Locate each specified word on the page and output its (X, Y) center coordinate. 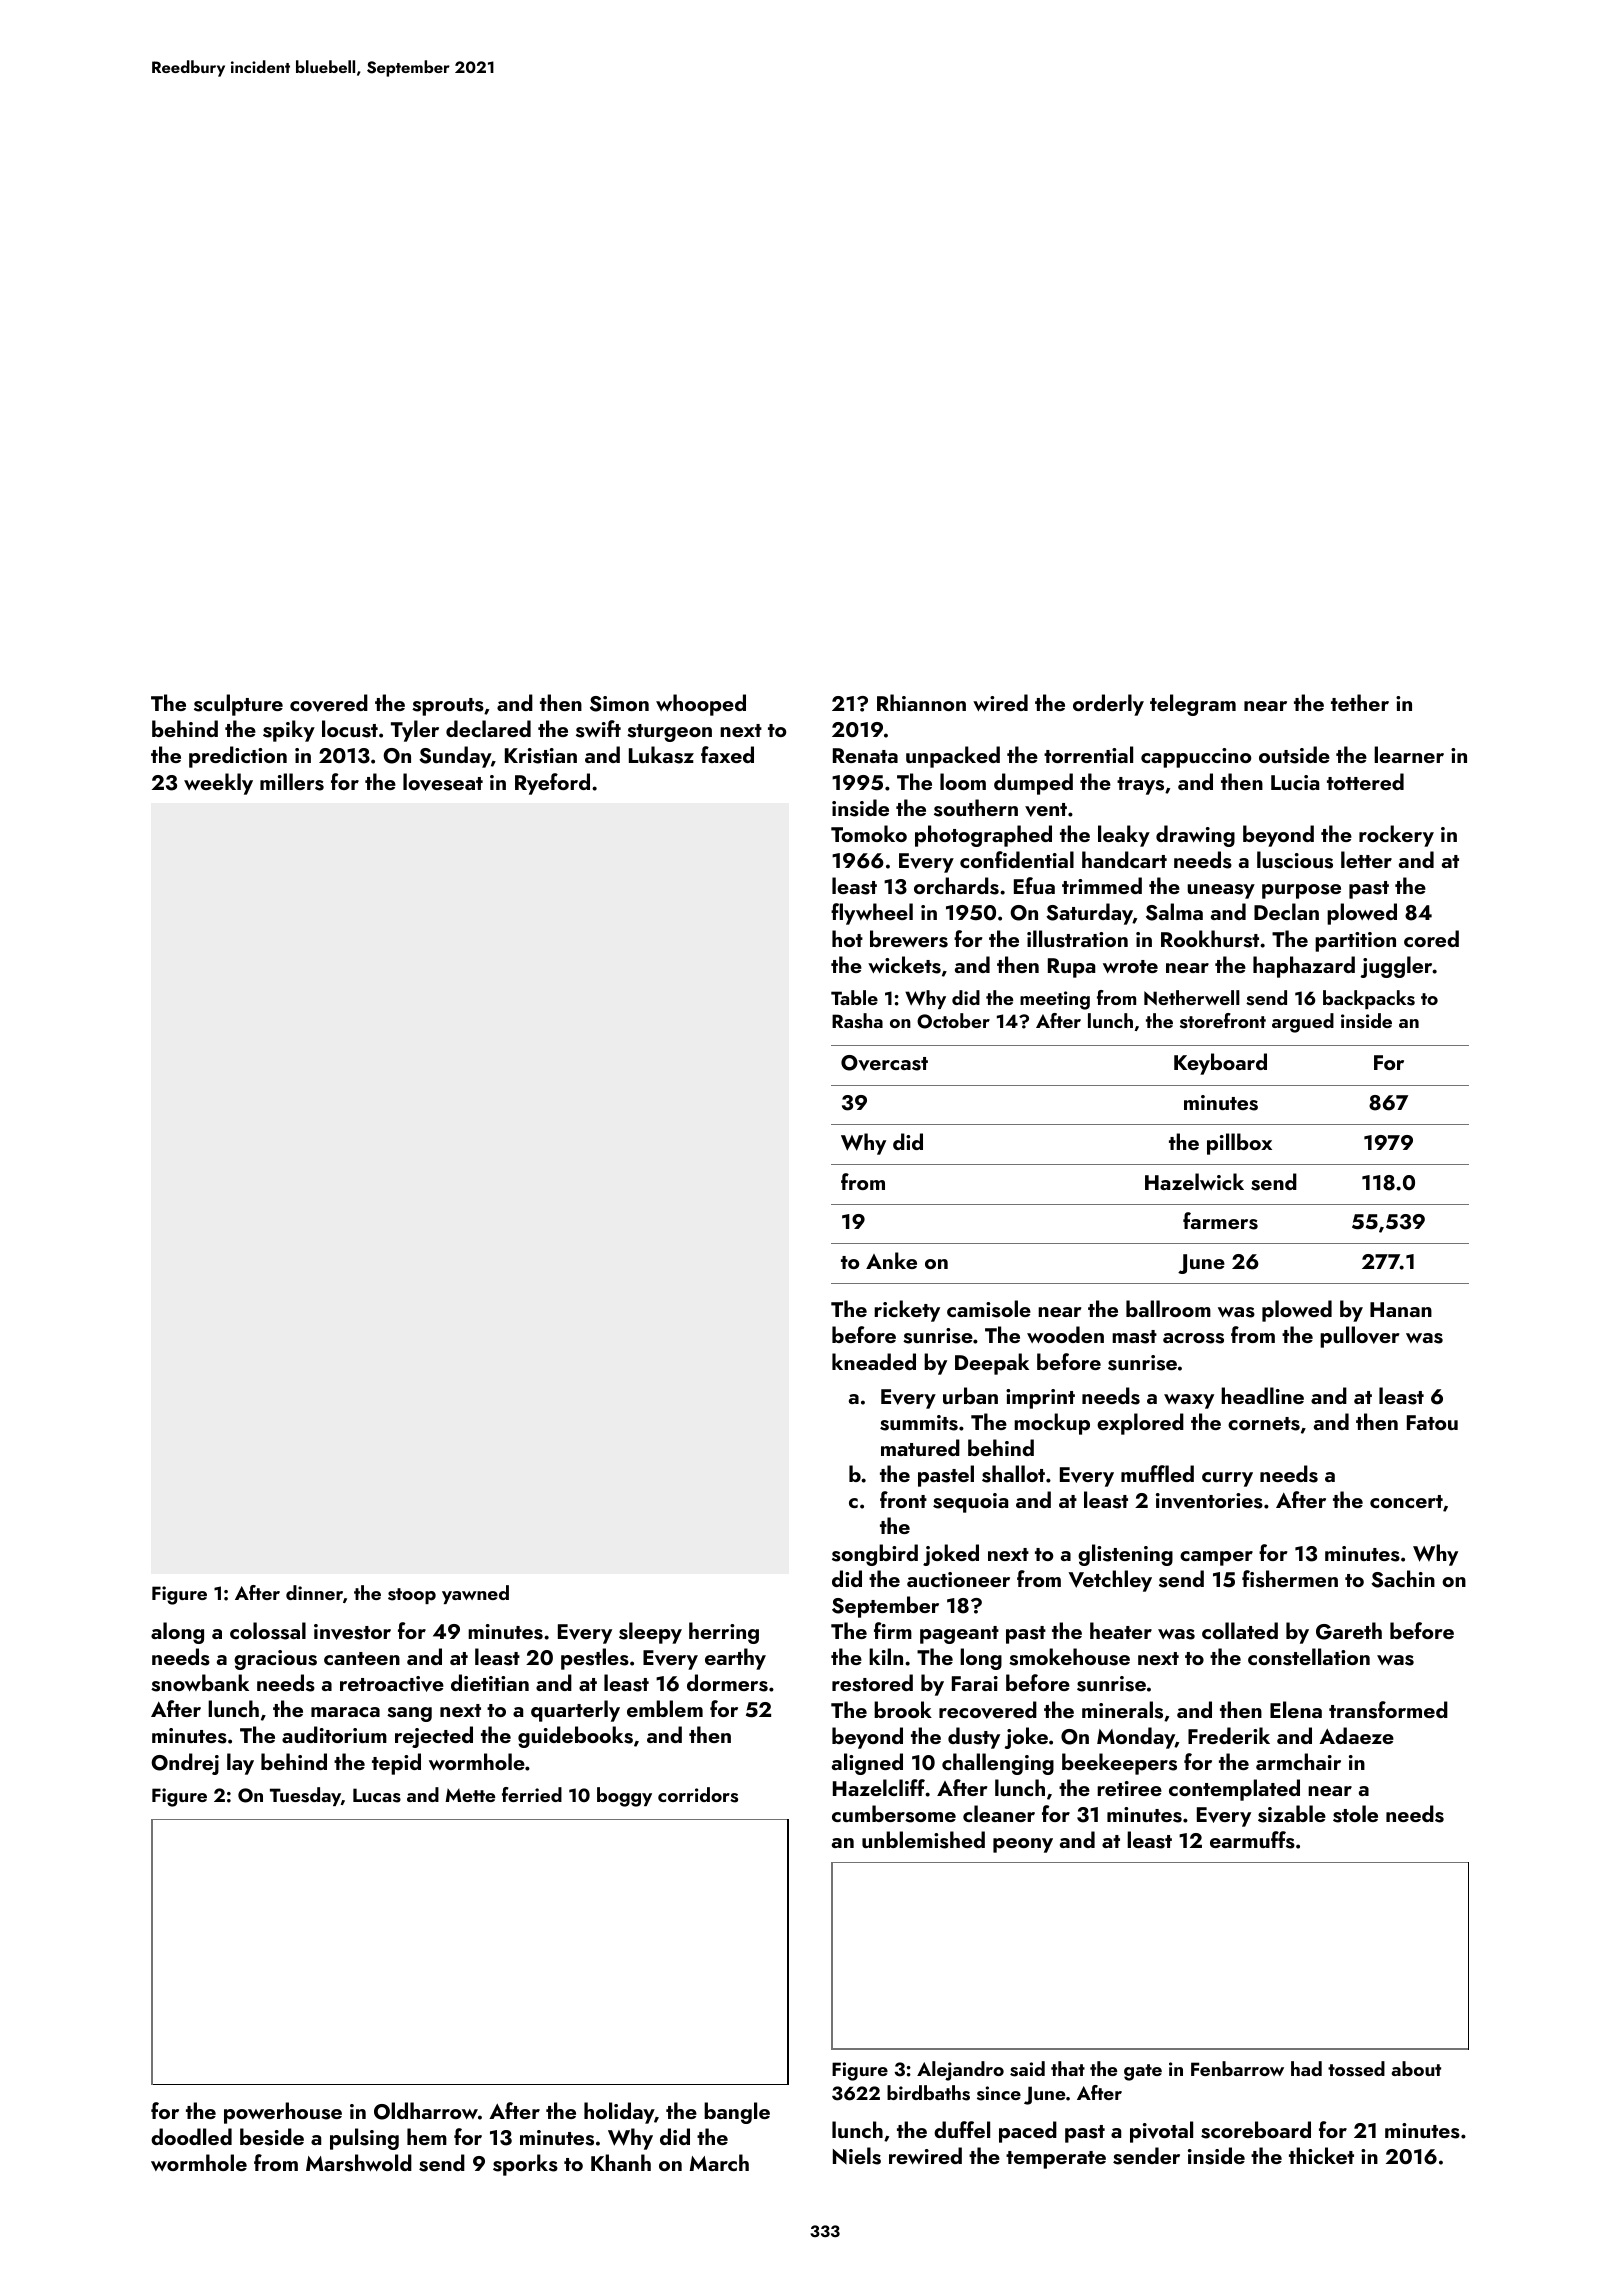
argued (1303, 1023)
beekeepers (1119, 1764)
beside (272, 2137)
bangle (737, 2113)
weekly (218, 784)
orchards (956, 886)
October (953, 1021)
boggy (624, 1797)
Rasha (857, 1021)
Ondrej (185, 1764)
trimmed (1102, 885)
